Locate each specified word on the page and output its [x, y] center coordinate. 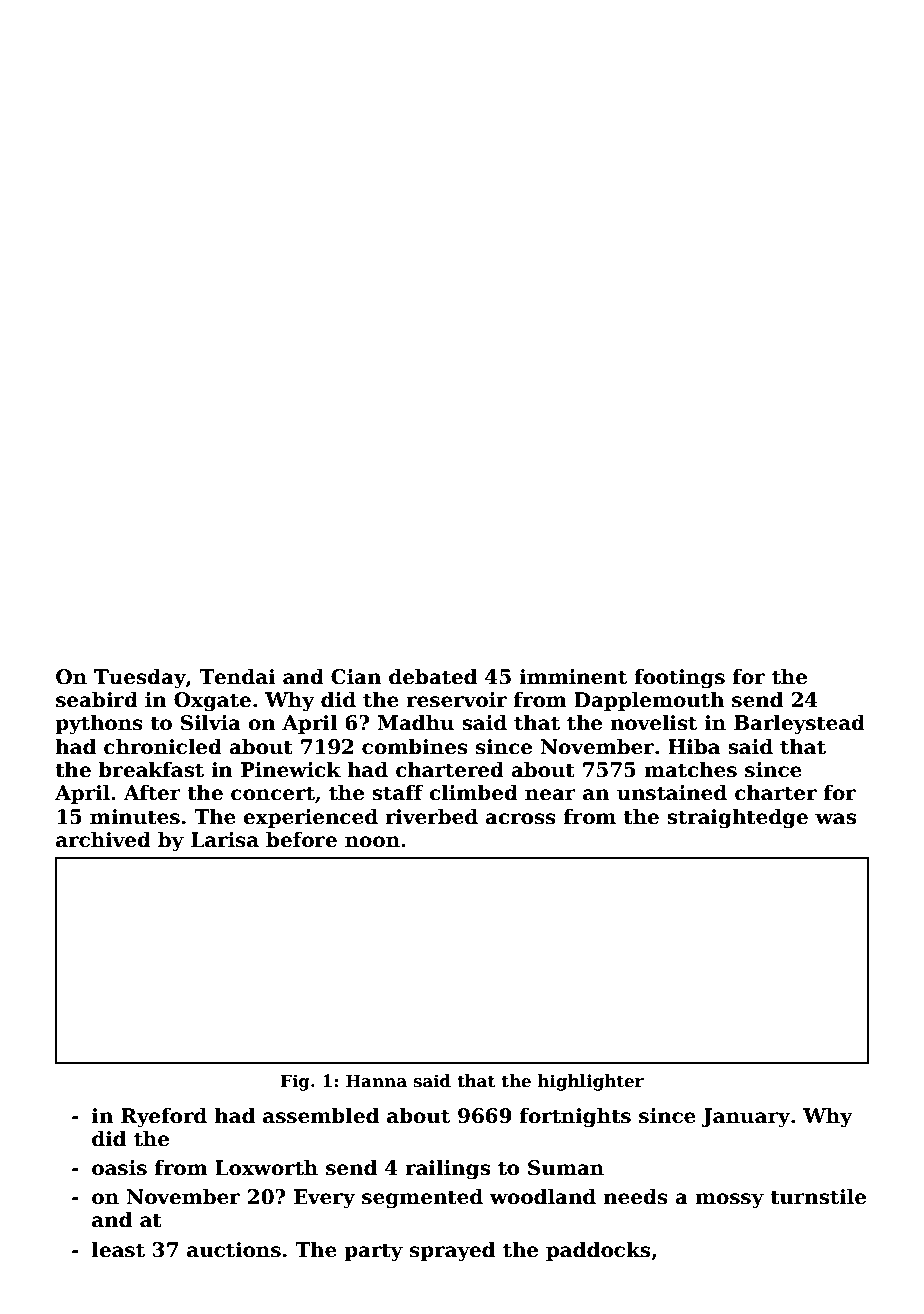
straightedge [737, 818]
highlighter [591, 1082]
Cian [356, 677]
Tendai [237, 676]
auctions [234, 1250]
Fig [295, 1082]
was [835, 819]
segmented [422, 1198]
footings [679, 678]
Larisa [225, 840]
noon [372, 842]
